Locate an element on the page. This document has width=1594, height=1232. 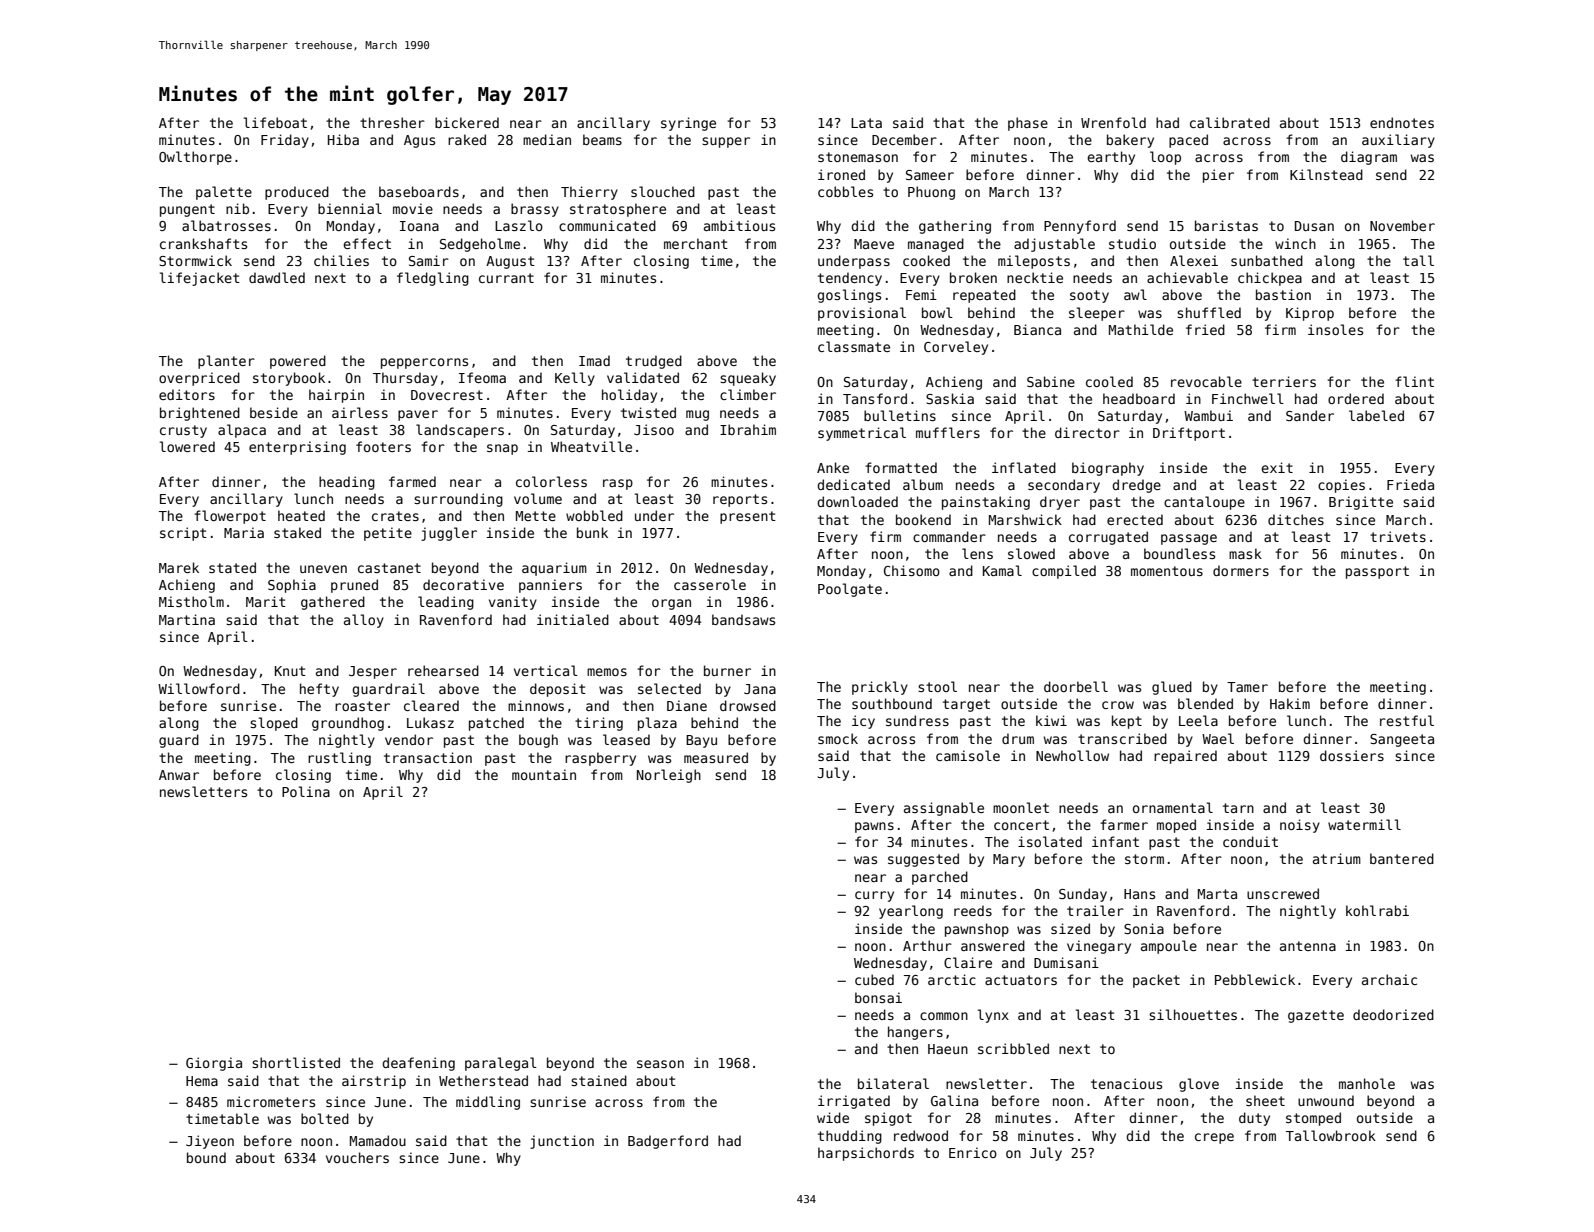
cleared is located at coordinates (431, 705).
